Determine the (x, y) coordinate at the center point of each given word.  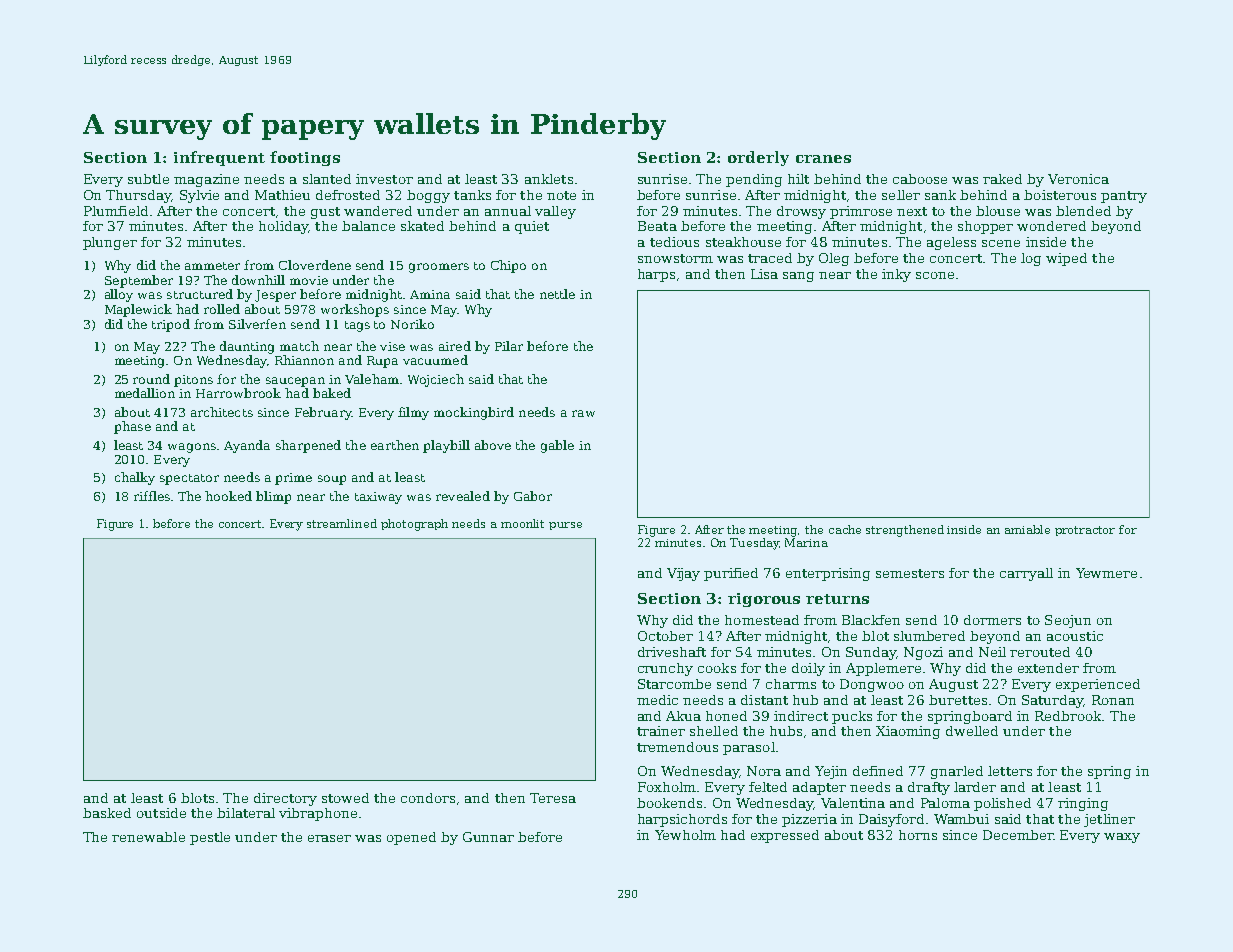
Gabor (533, 496)
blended (1083, 211)
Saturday (1052, 701)
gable (557, 446)
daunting (247, 347)
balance (368, 226)
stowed (345, 798)
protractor (1085, 531)
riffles (152, 496)
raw (583, 413)
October (665, 636)
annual (508, 211)
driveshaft (672, 652)
